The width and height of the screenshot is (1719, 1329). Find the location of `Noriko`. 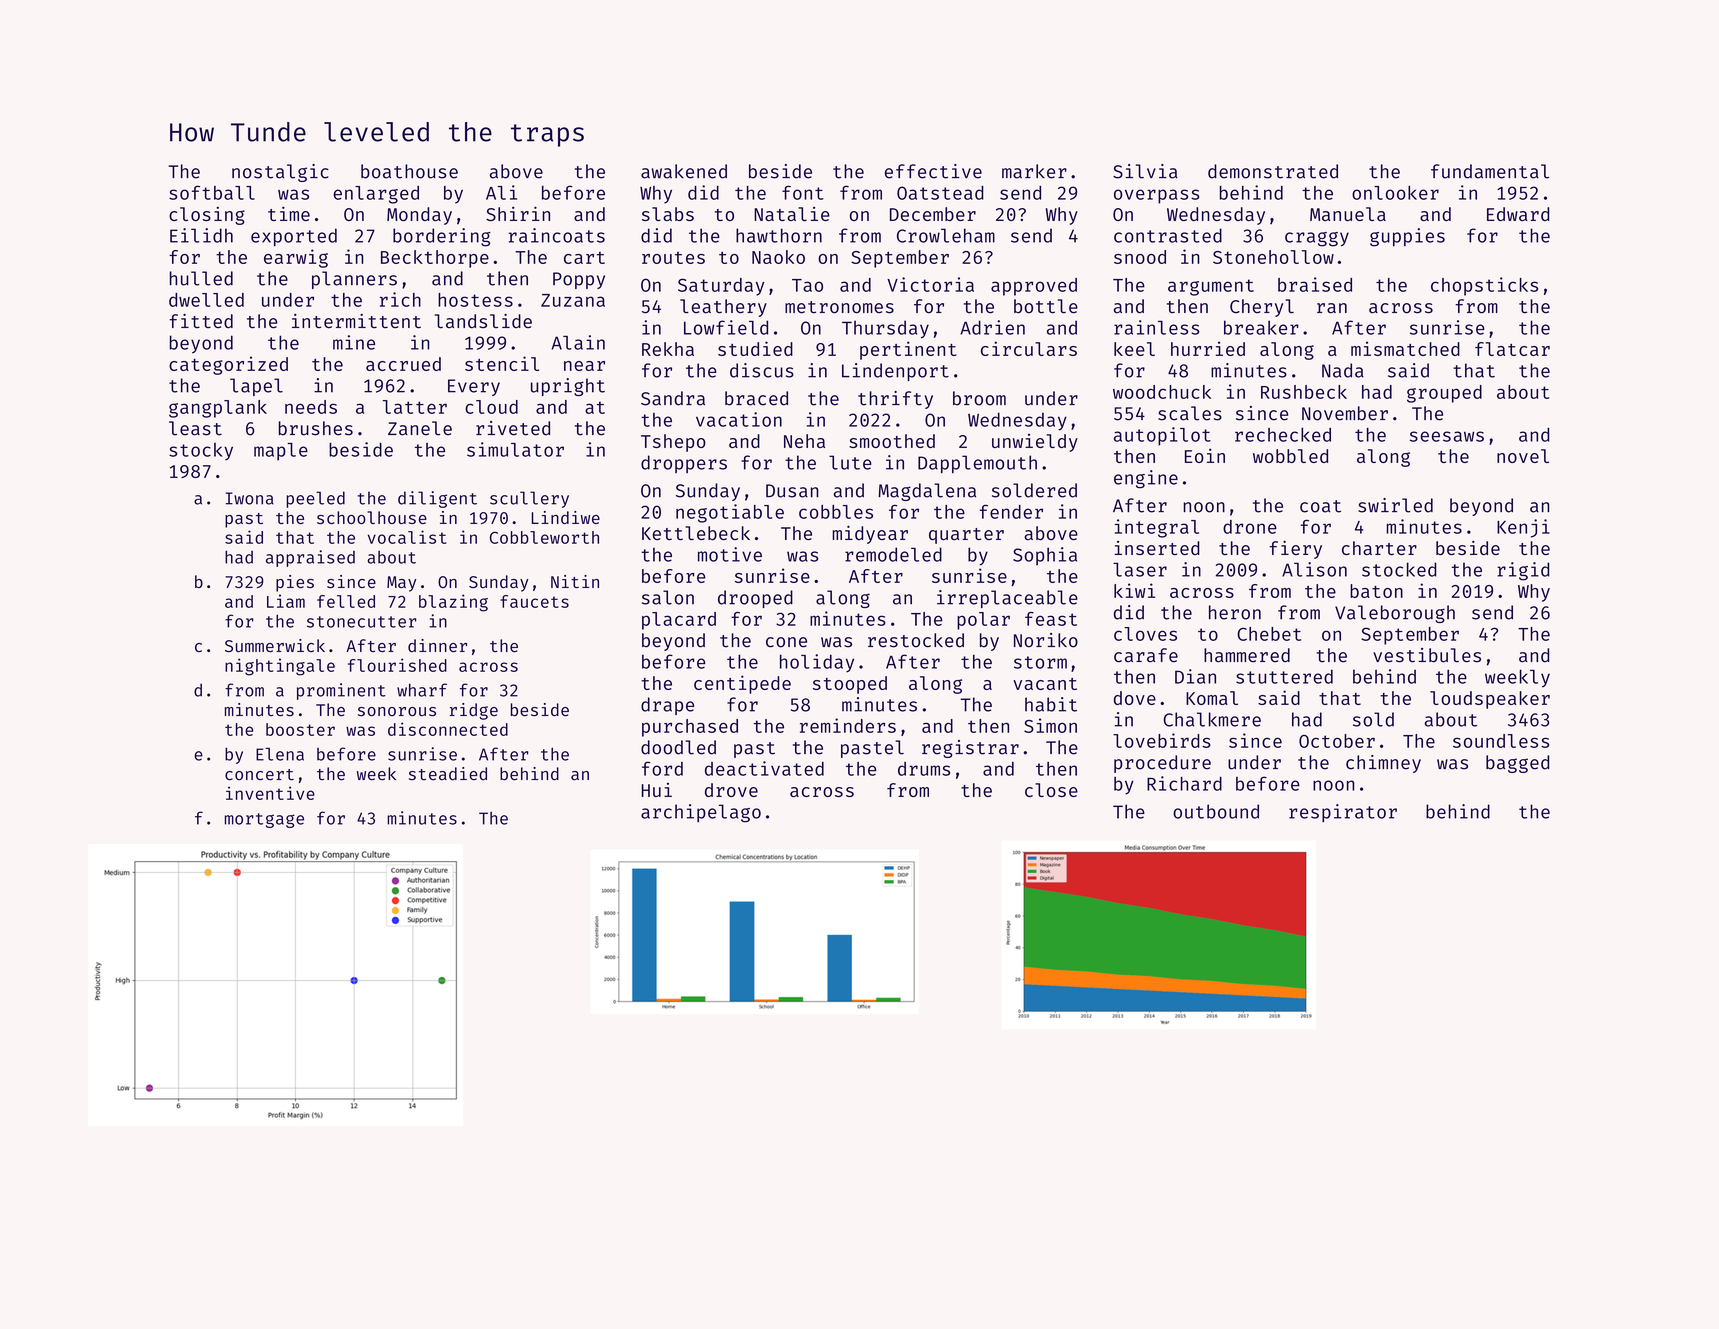

Noriko is located at coordinates (1046, 640).
